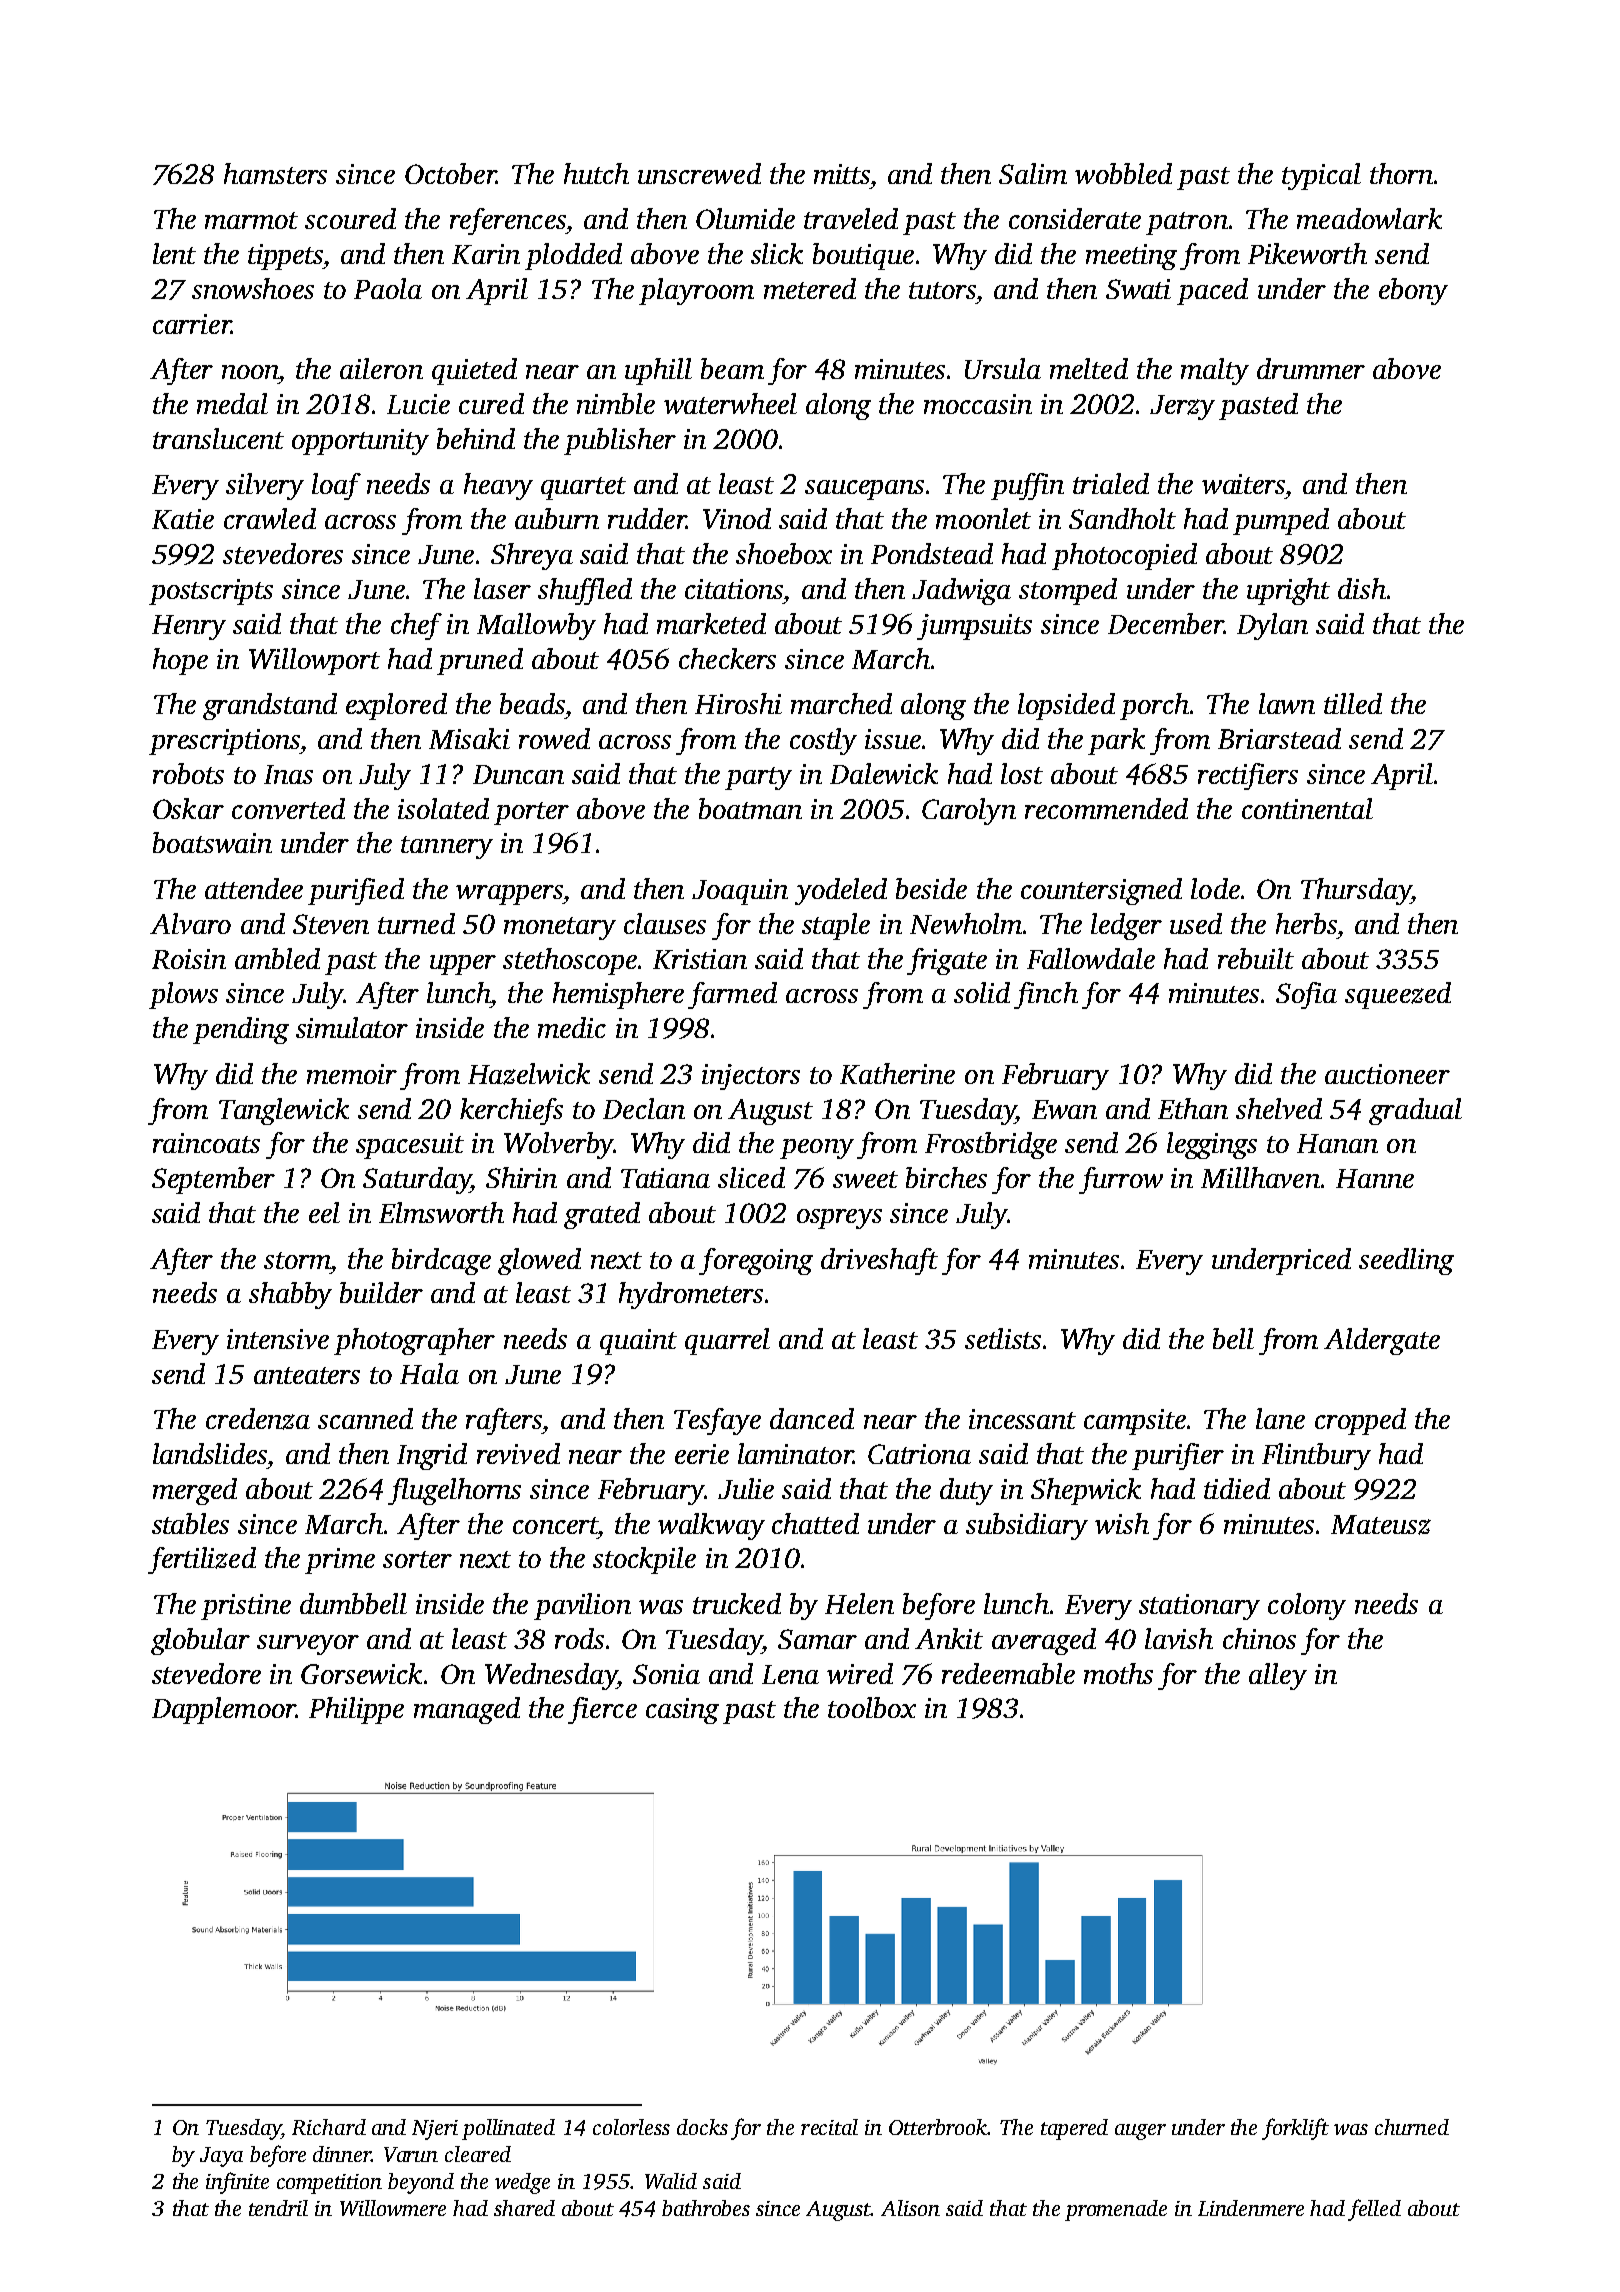 Image resolution: width=1620 pixels, height=2292 pixels. I want to click on Mateusz, so click(1381, 1525).
